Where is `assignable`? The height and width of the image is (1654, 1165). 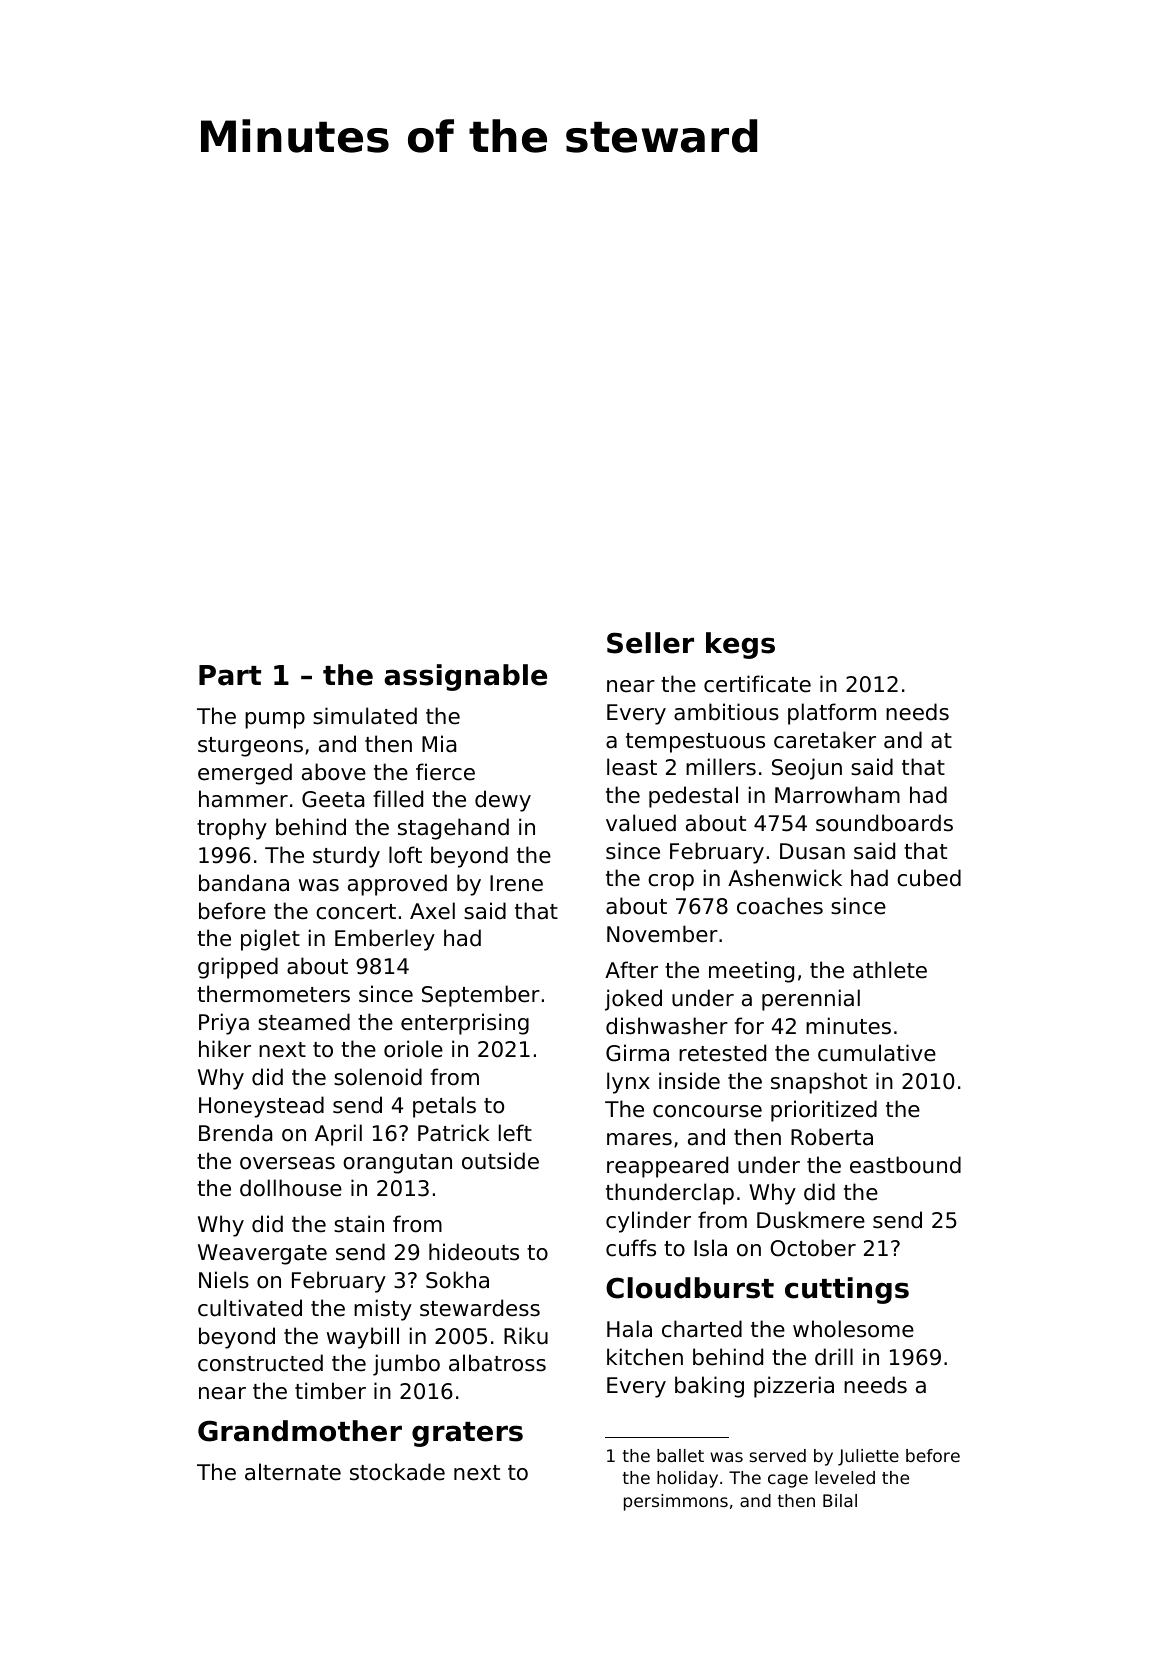
assignable is located at coordinates (465, 677).
